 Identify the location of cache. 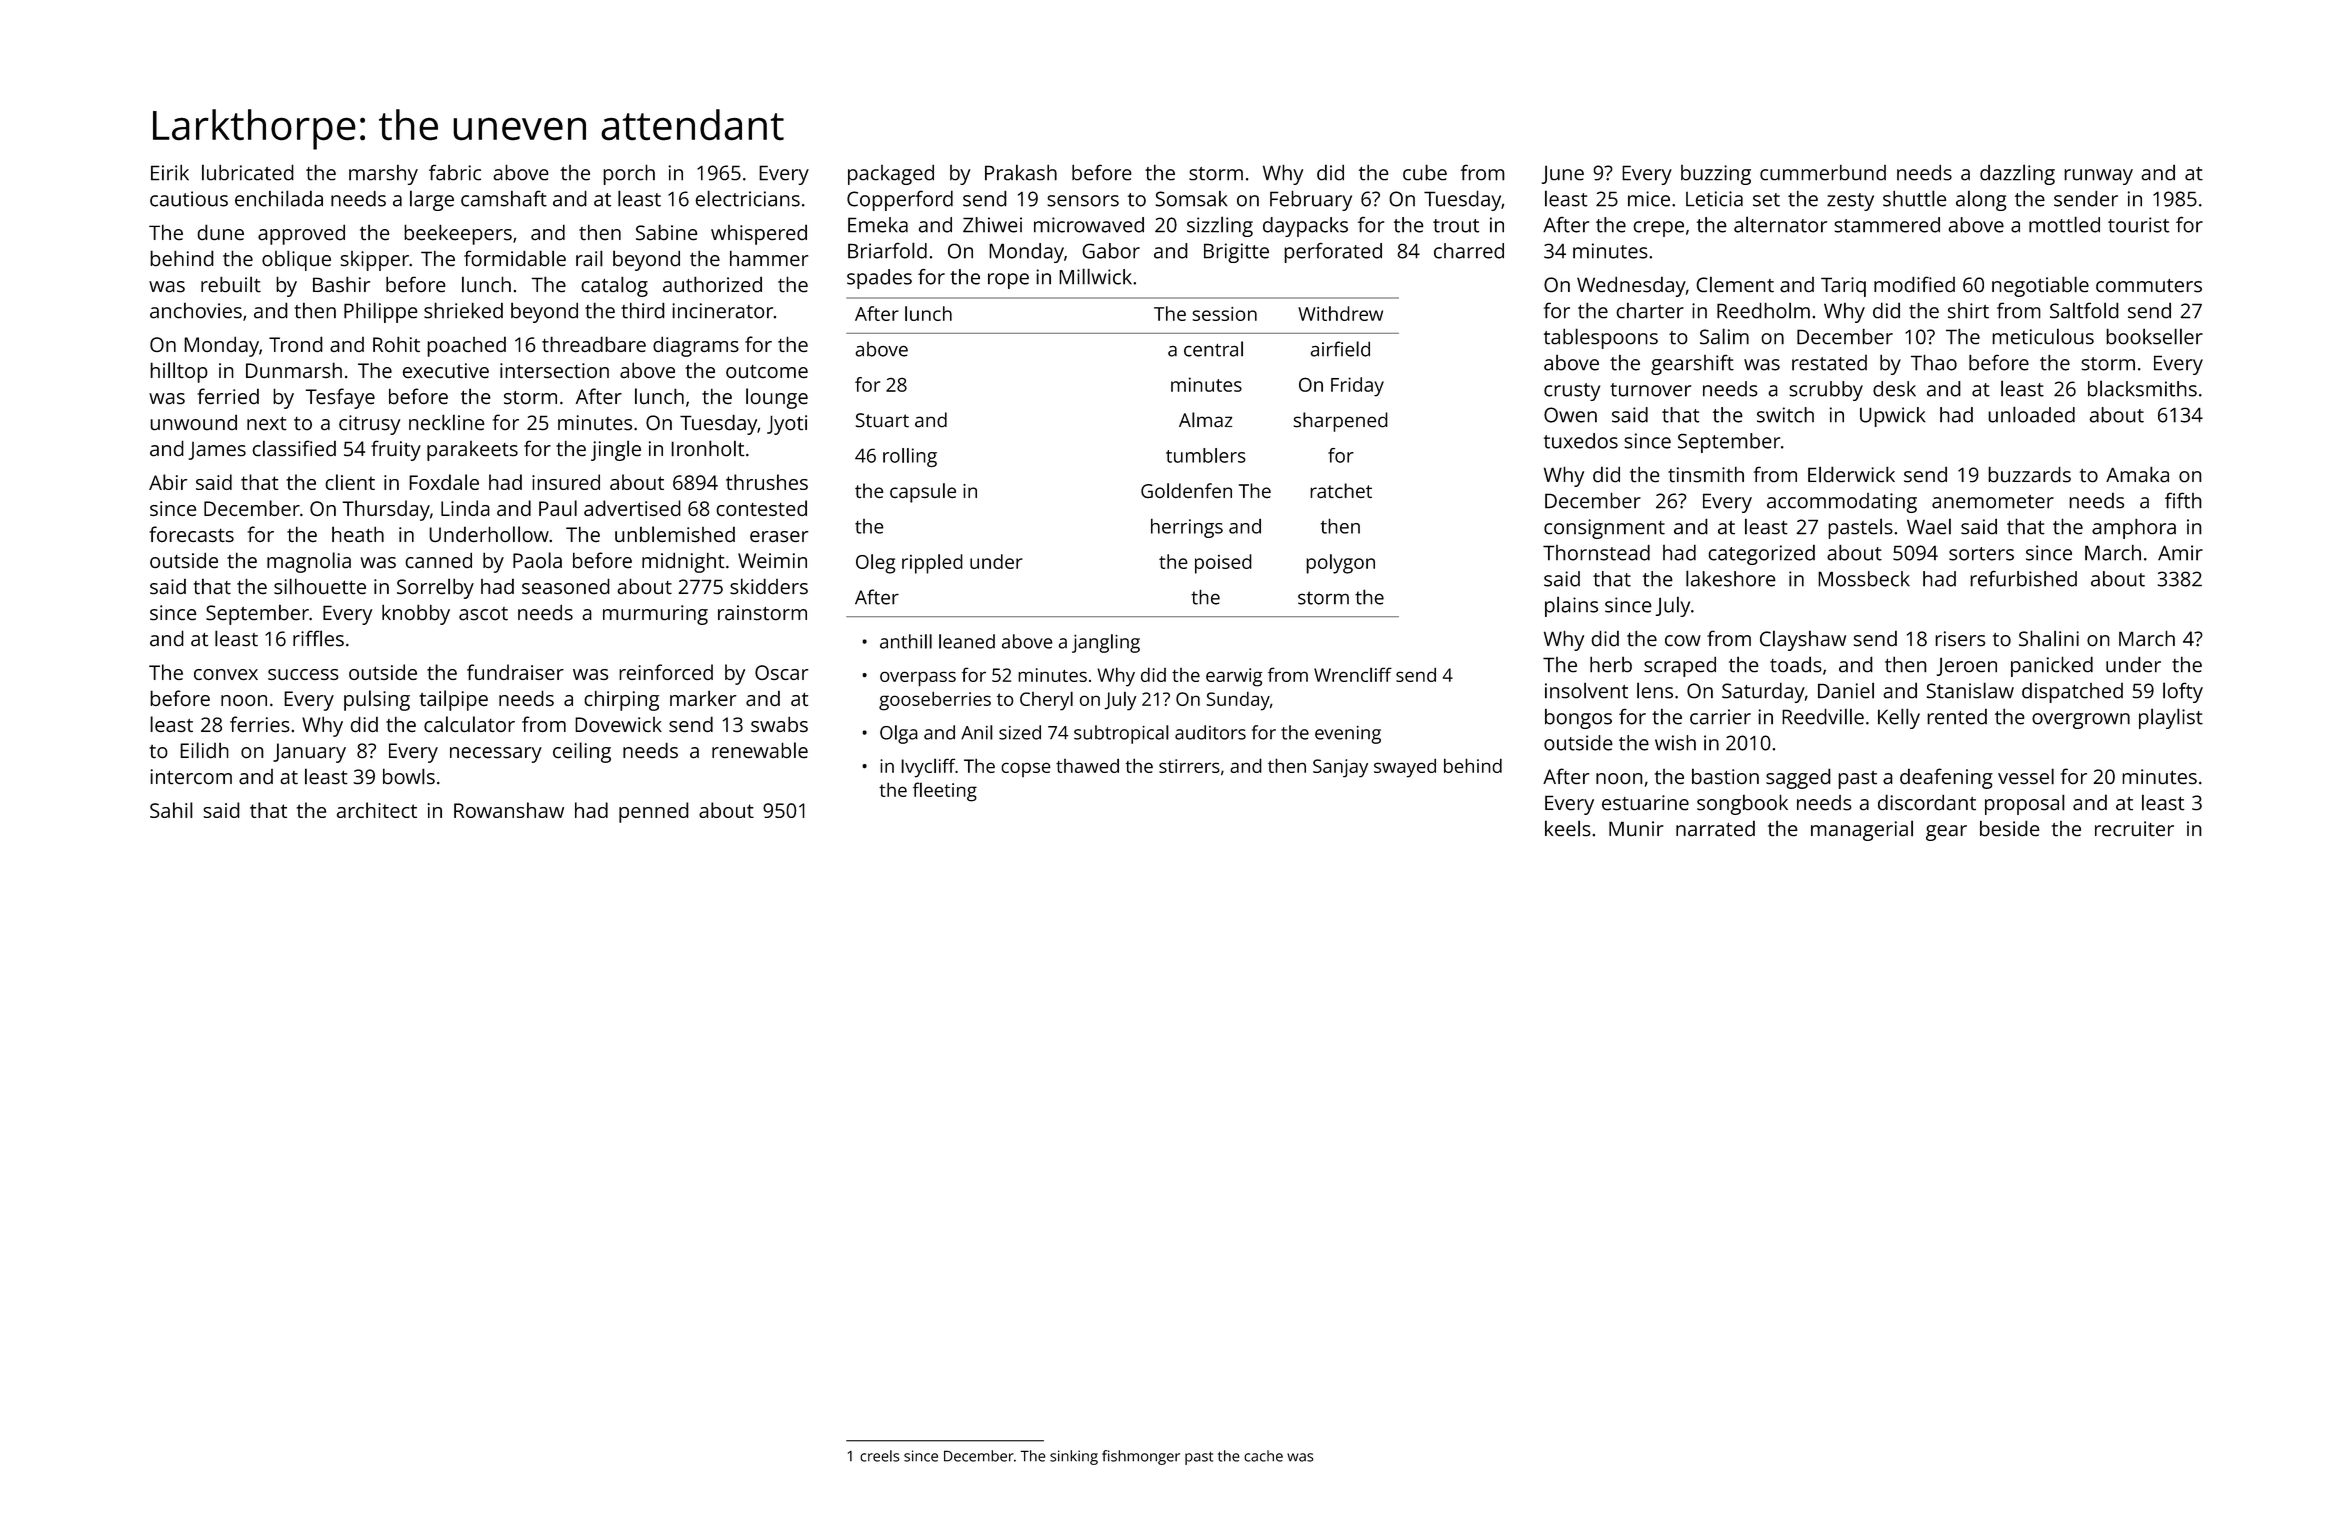
(1263, 1456).
